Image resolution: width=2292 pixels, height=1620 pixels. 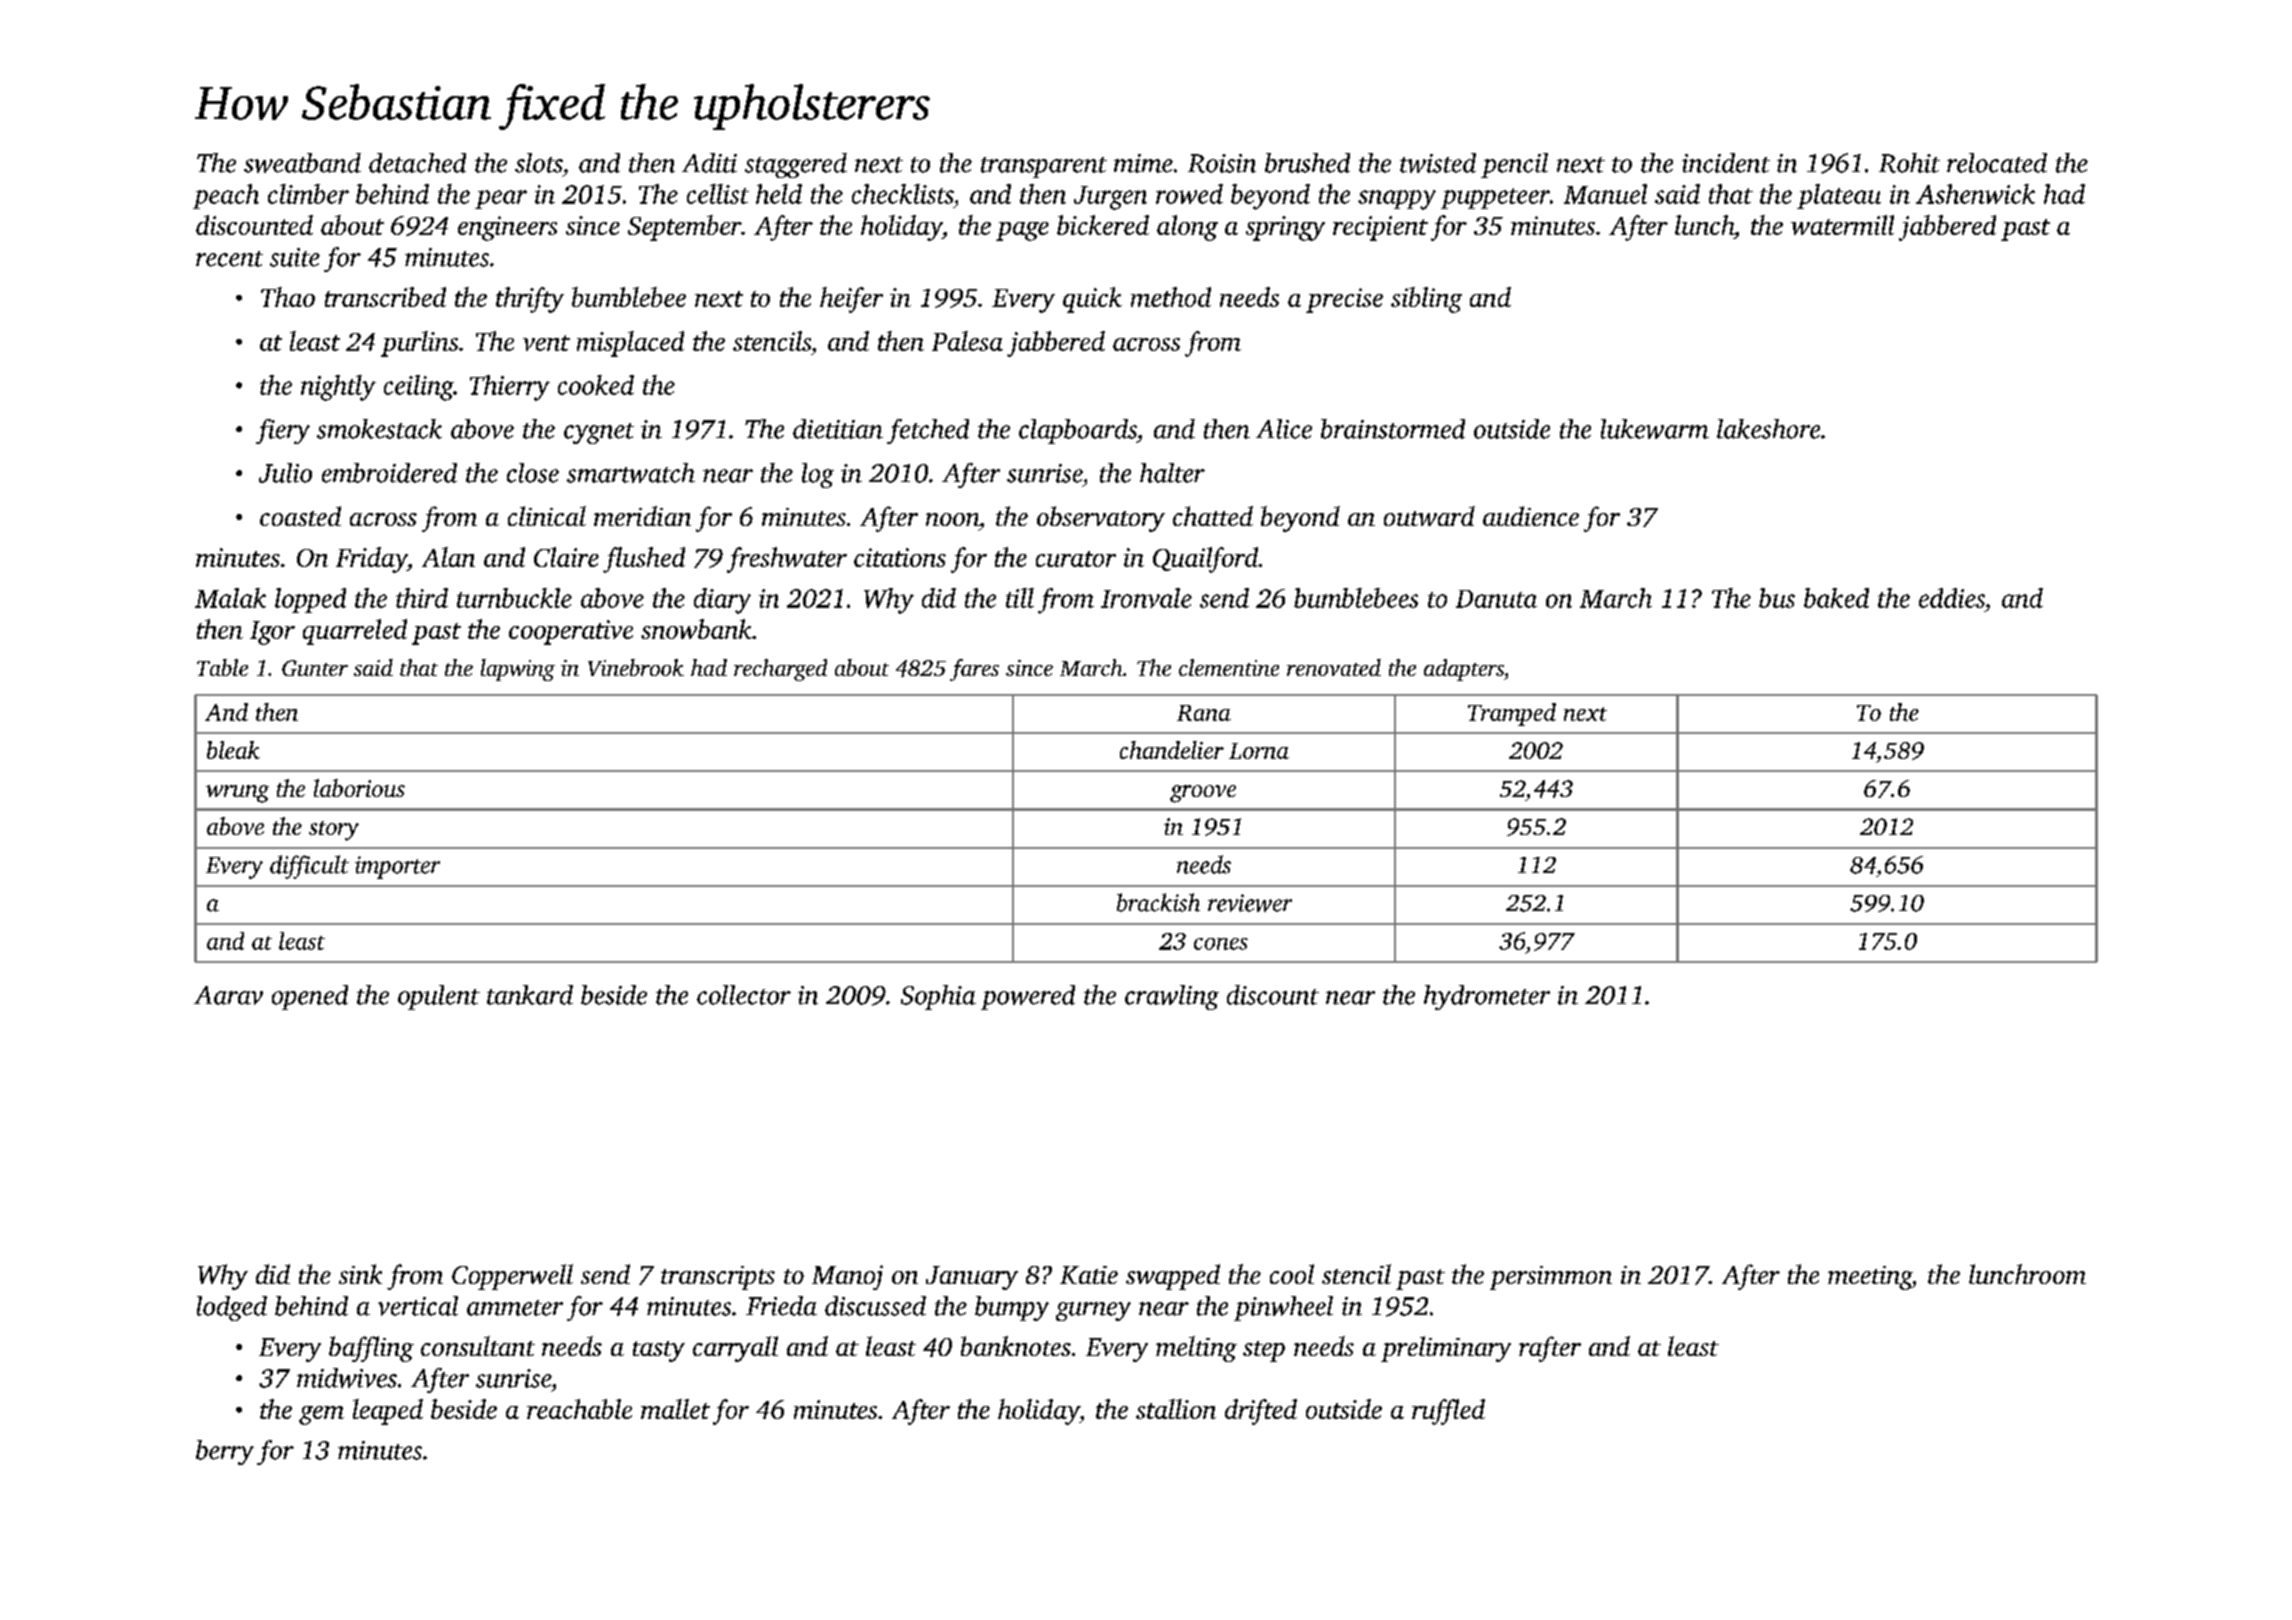 What do you see at coordinates (1768, 429) in the screenshot?
I see `lakeshore` at bounding box center [1768, 429].
